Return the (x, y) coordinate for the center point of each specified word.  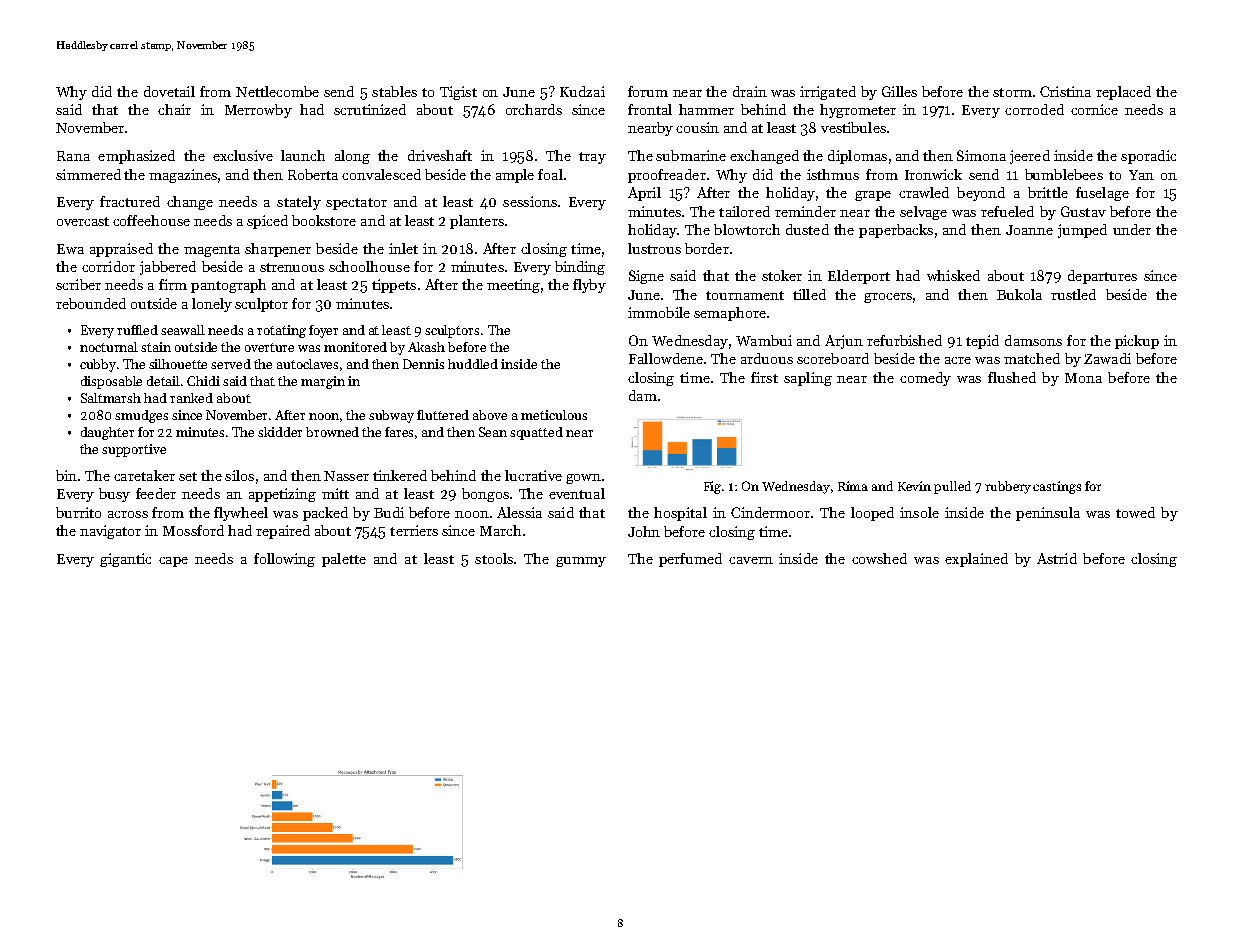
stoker (782, 275)
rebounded (91, 303)
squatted (536, 433)
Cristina (1065, 91)
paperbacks (896, 231)
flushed (1012, 377)
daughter (107, 433)
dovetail (169, 91)
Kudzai (582, 91)
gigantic (125, 560)
